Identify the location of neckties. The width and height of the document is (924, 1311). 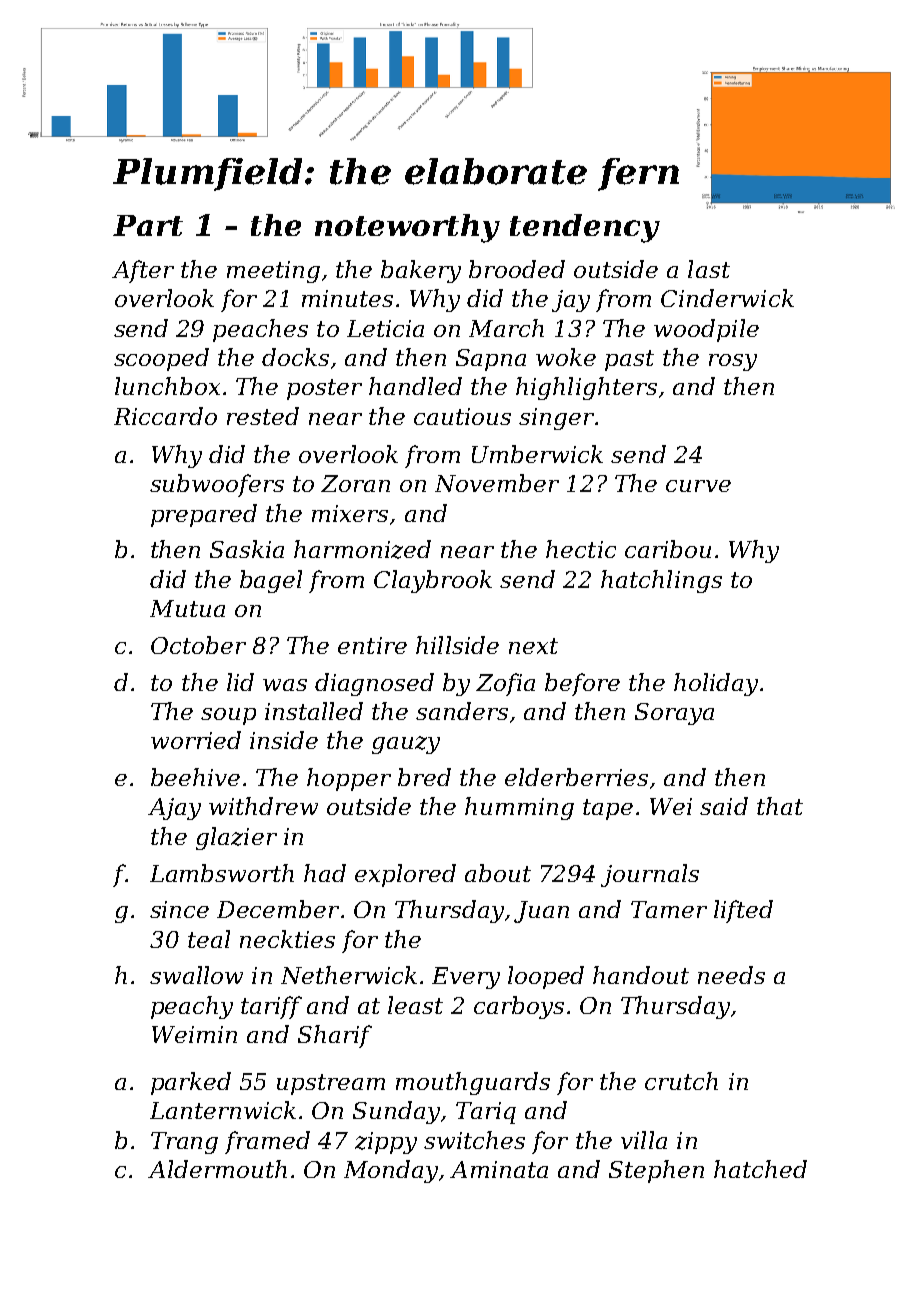
(287, 939).
